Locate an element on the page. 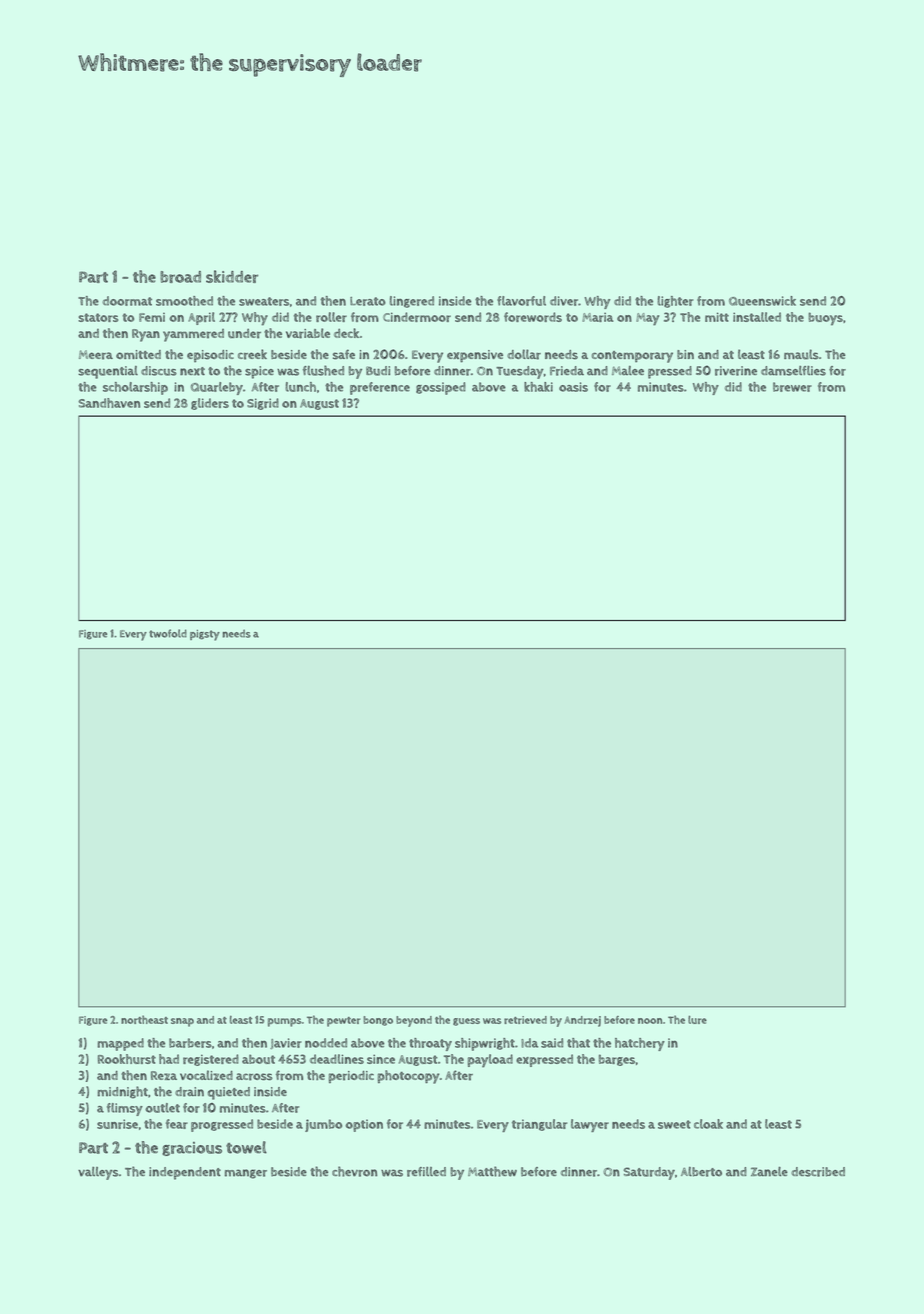 This image has width=924, height=1314. twofold is located at coordinates (168, 633).
